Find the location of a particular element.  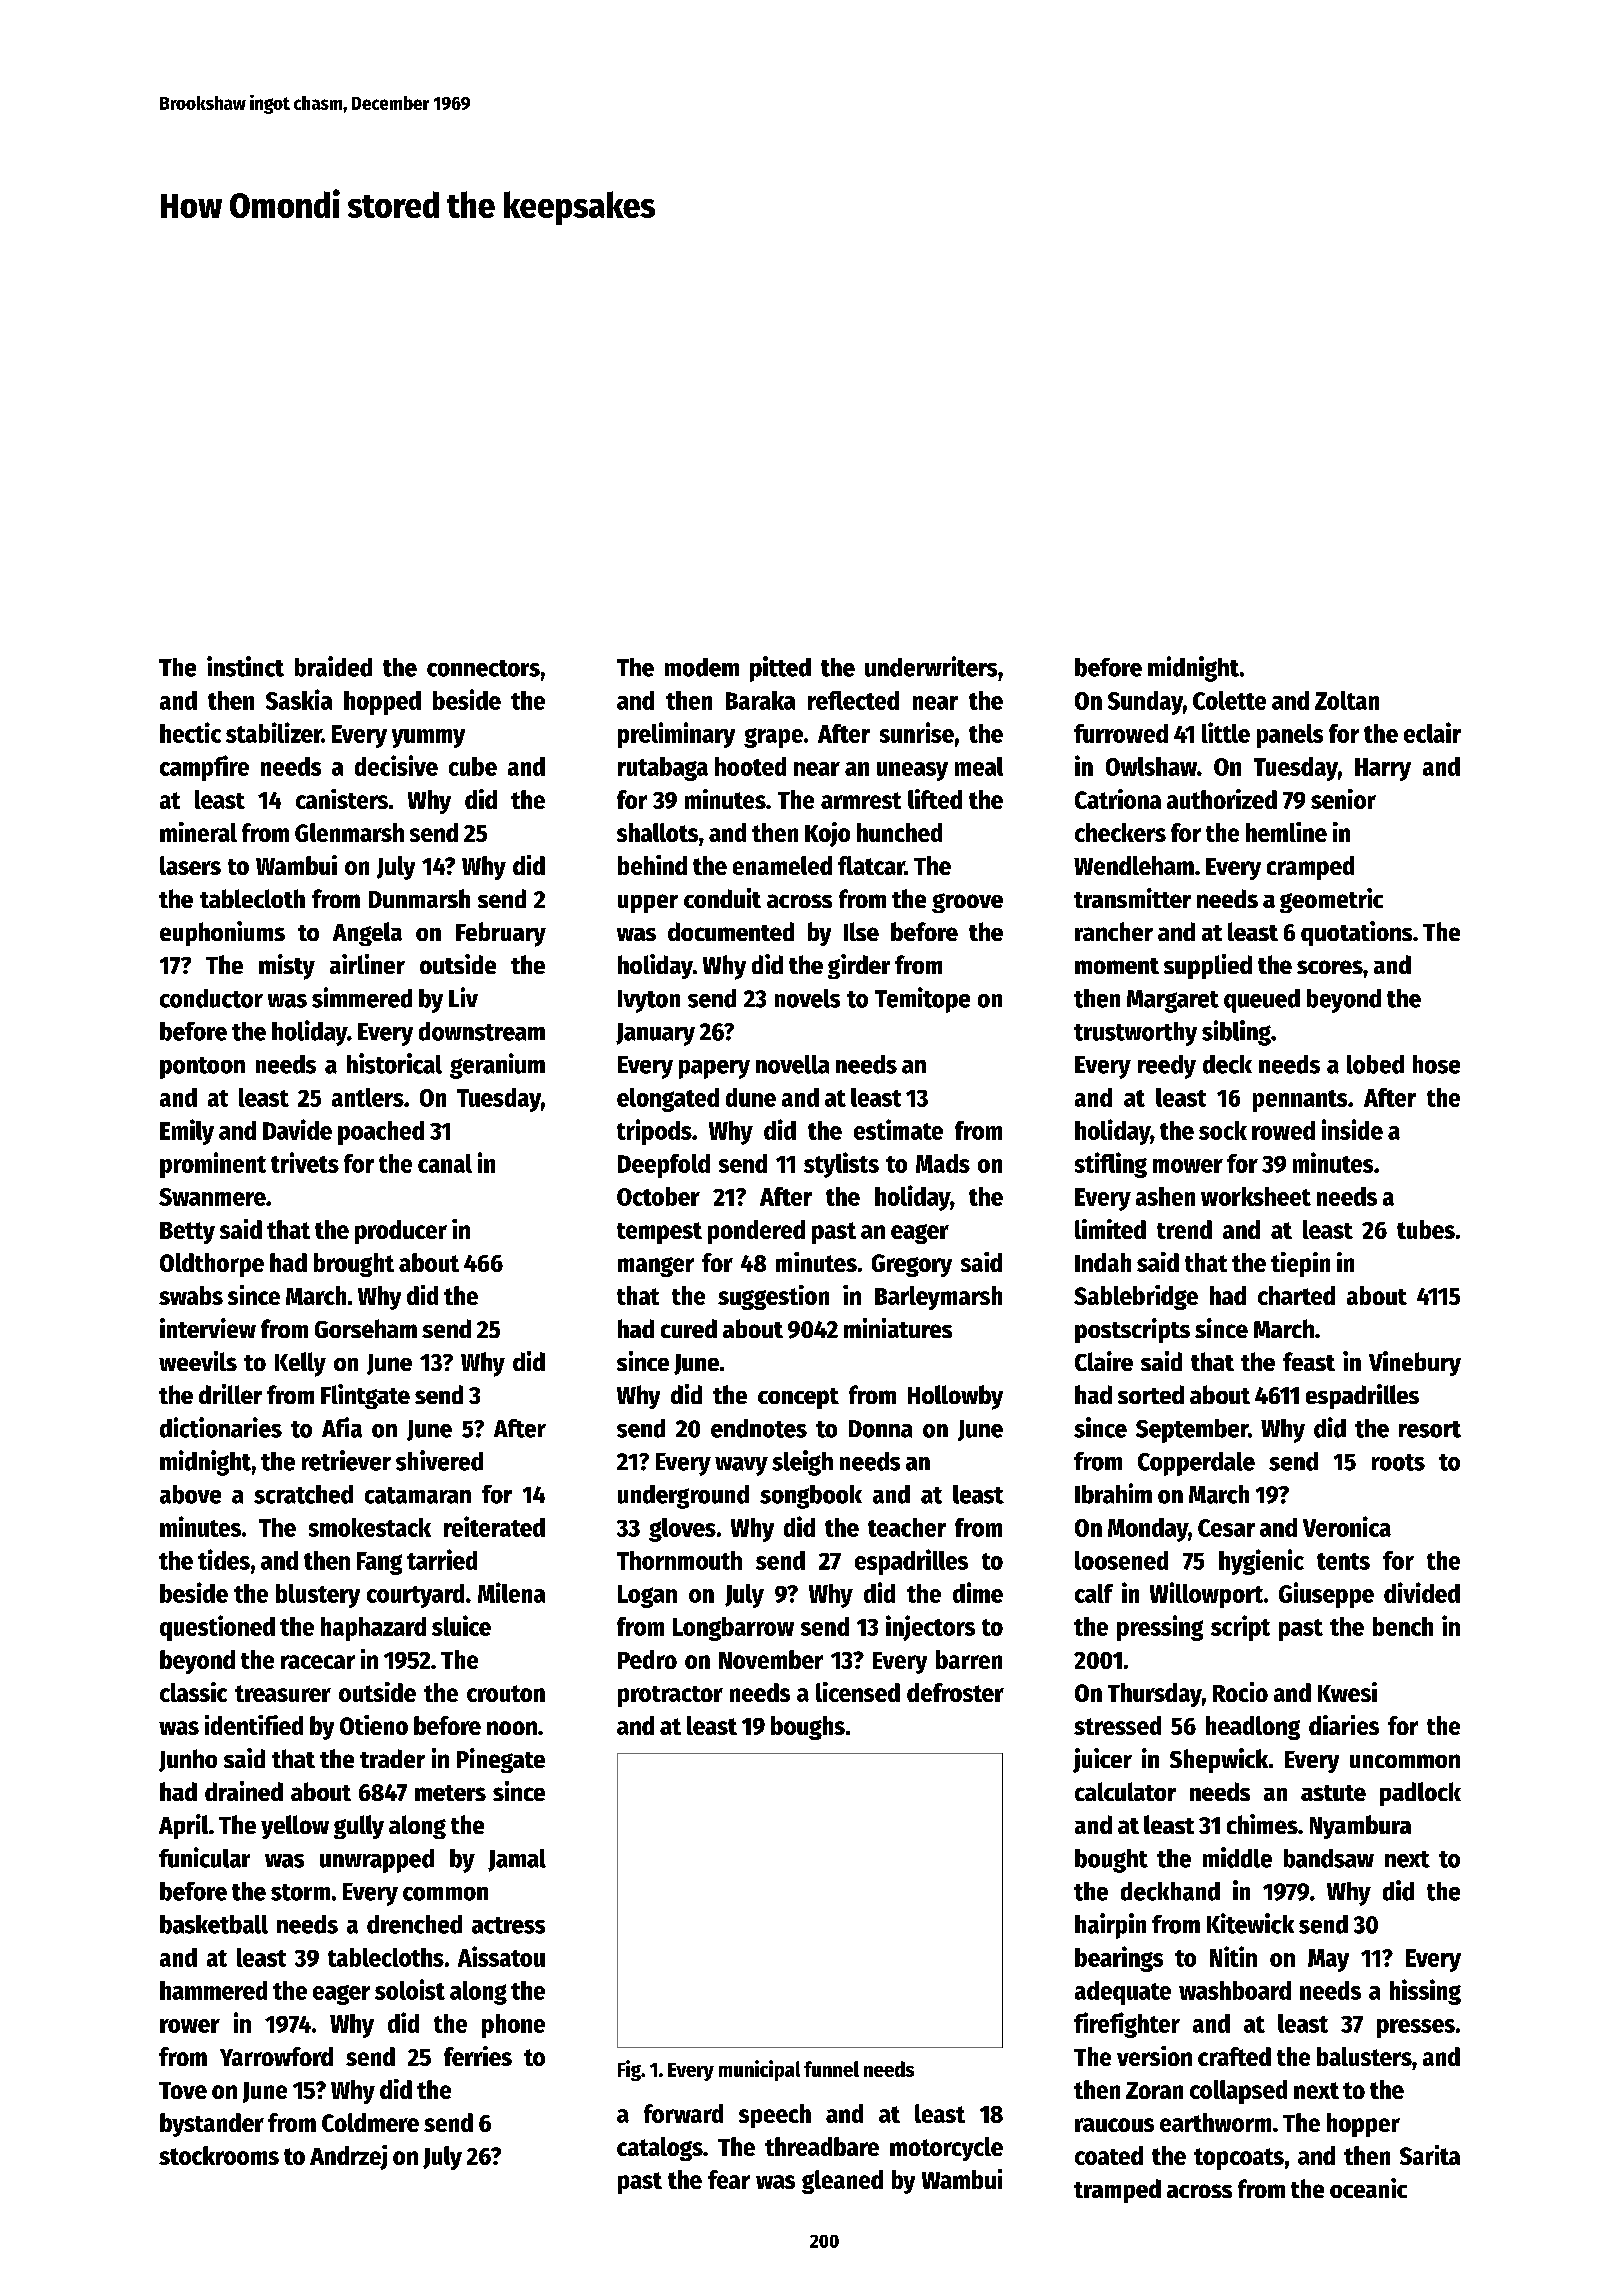

tides is located at coordinates (224, 1559).
